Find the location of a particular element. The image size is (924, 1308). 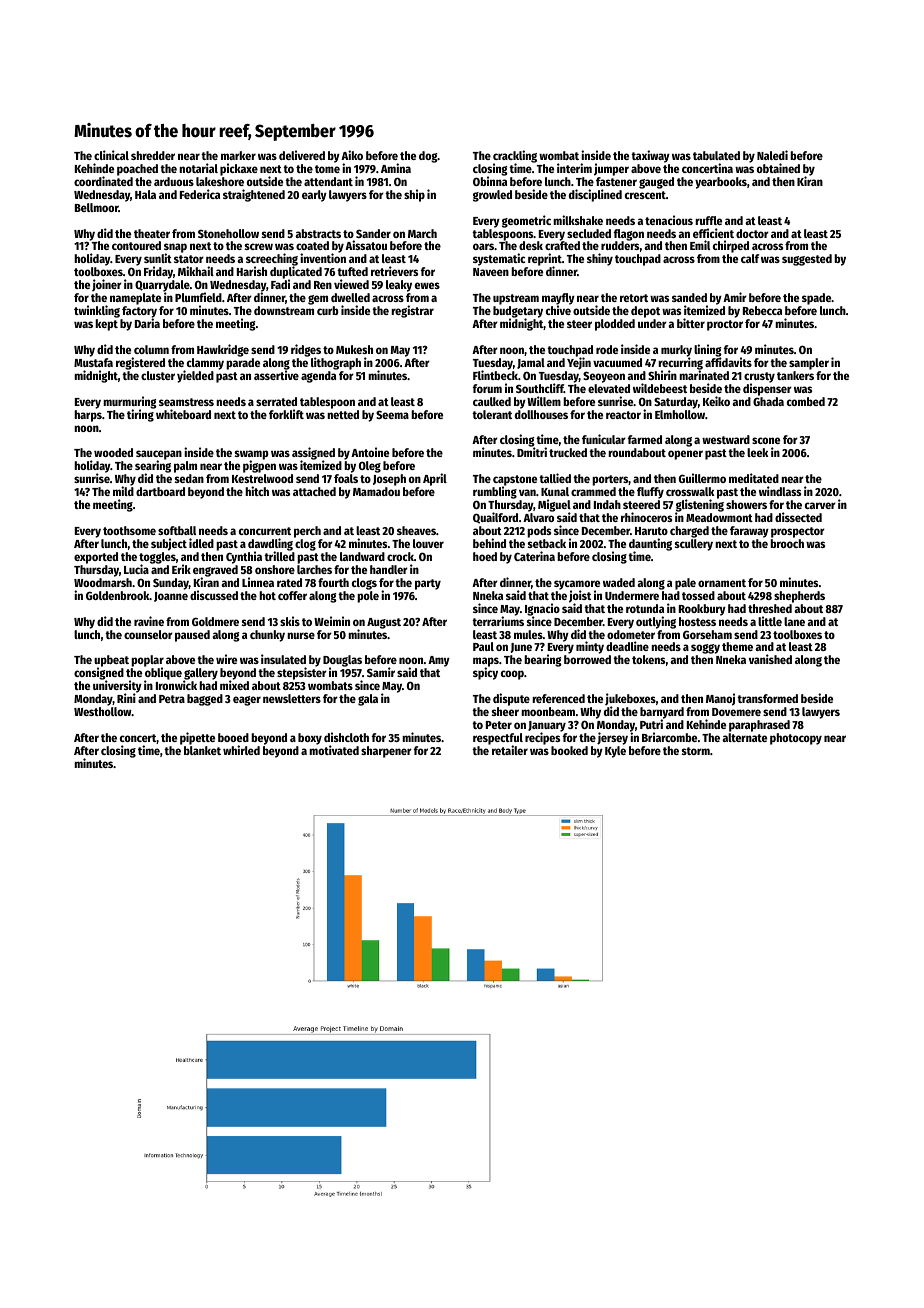

terrariums is located at coordinates (498, 621).
